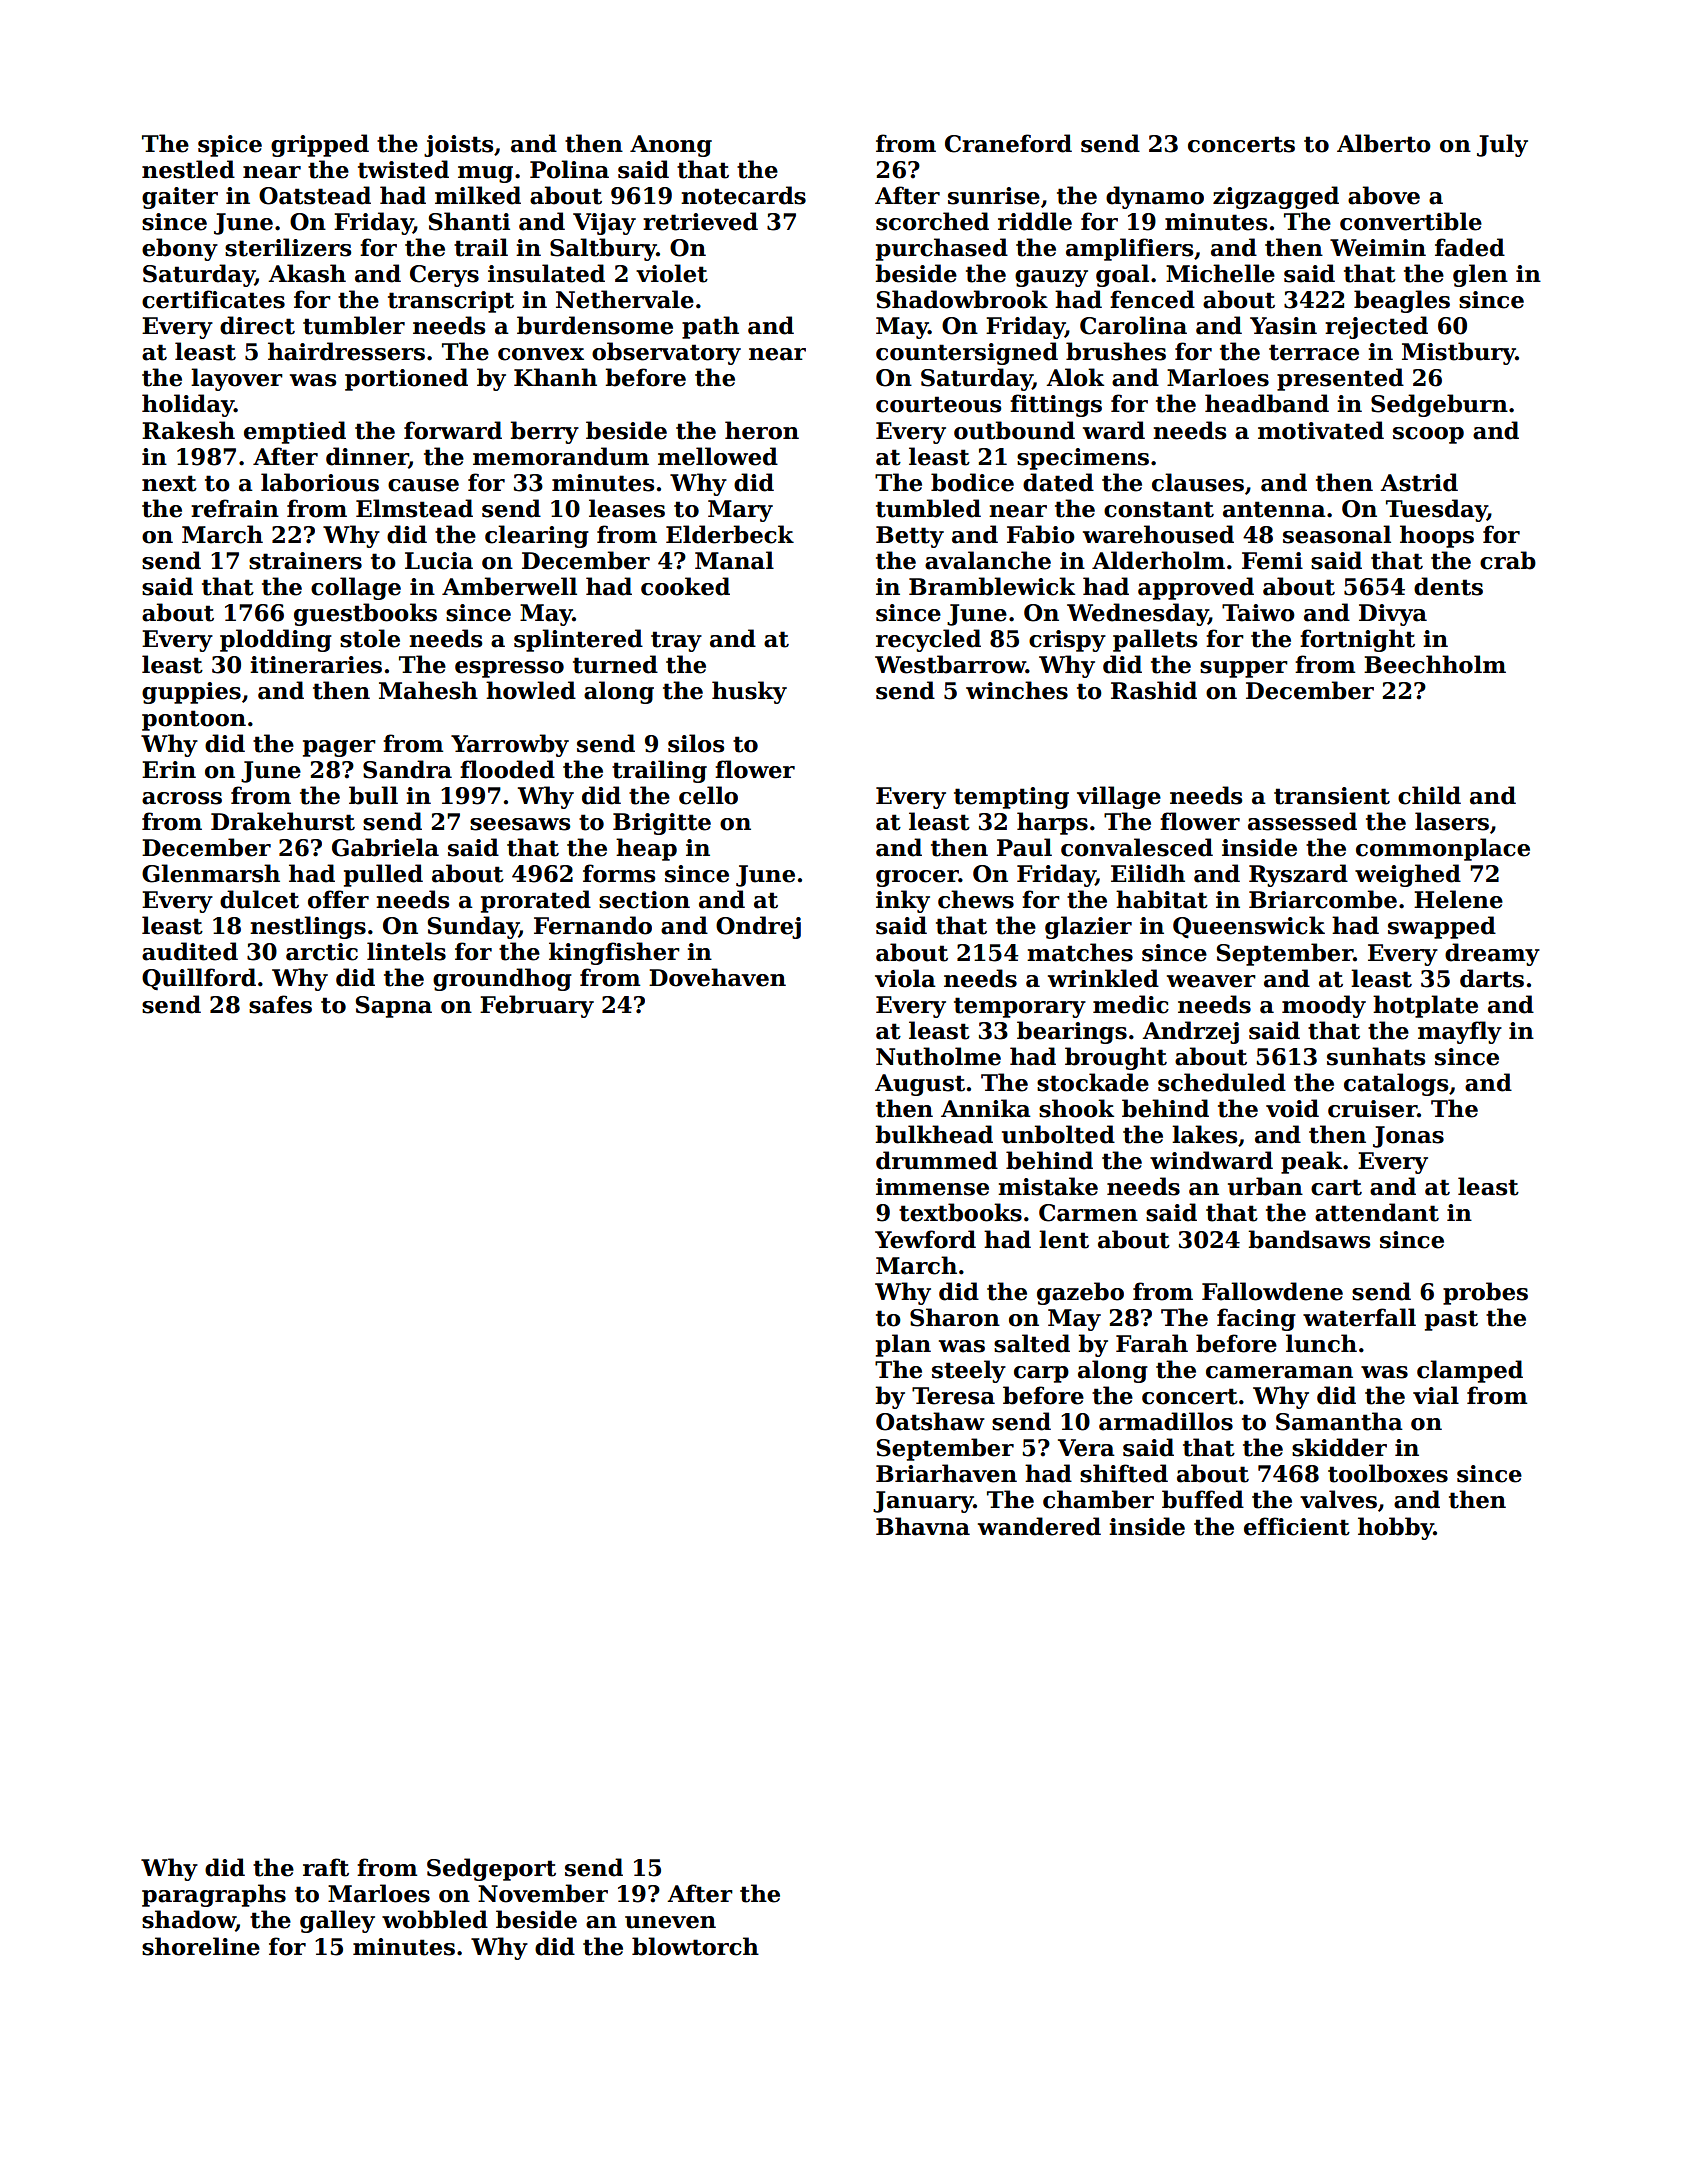 The height and width of the document is (2178, 1683). Describe the element at coordinates (1265, 1186) in the document. I see `urban` at that location.
